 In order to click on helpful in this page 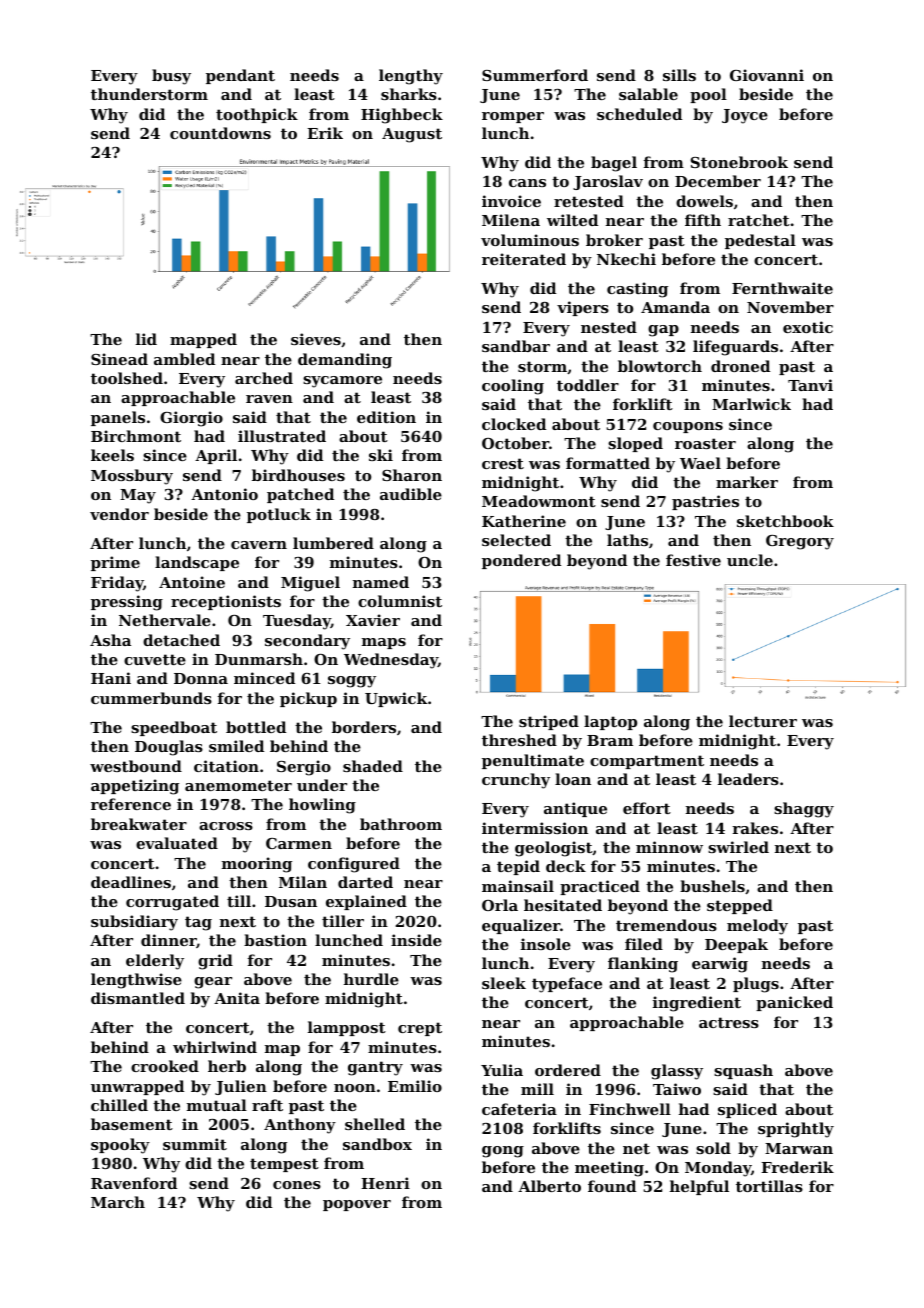, I will do `click(699, 1187)`.
